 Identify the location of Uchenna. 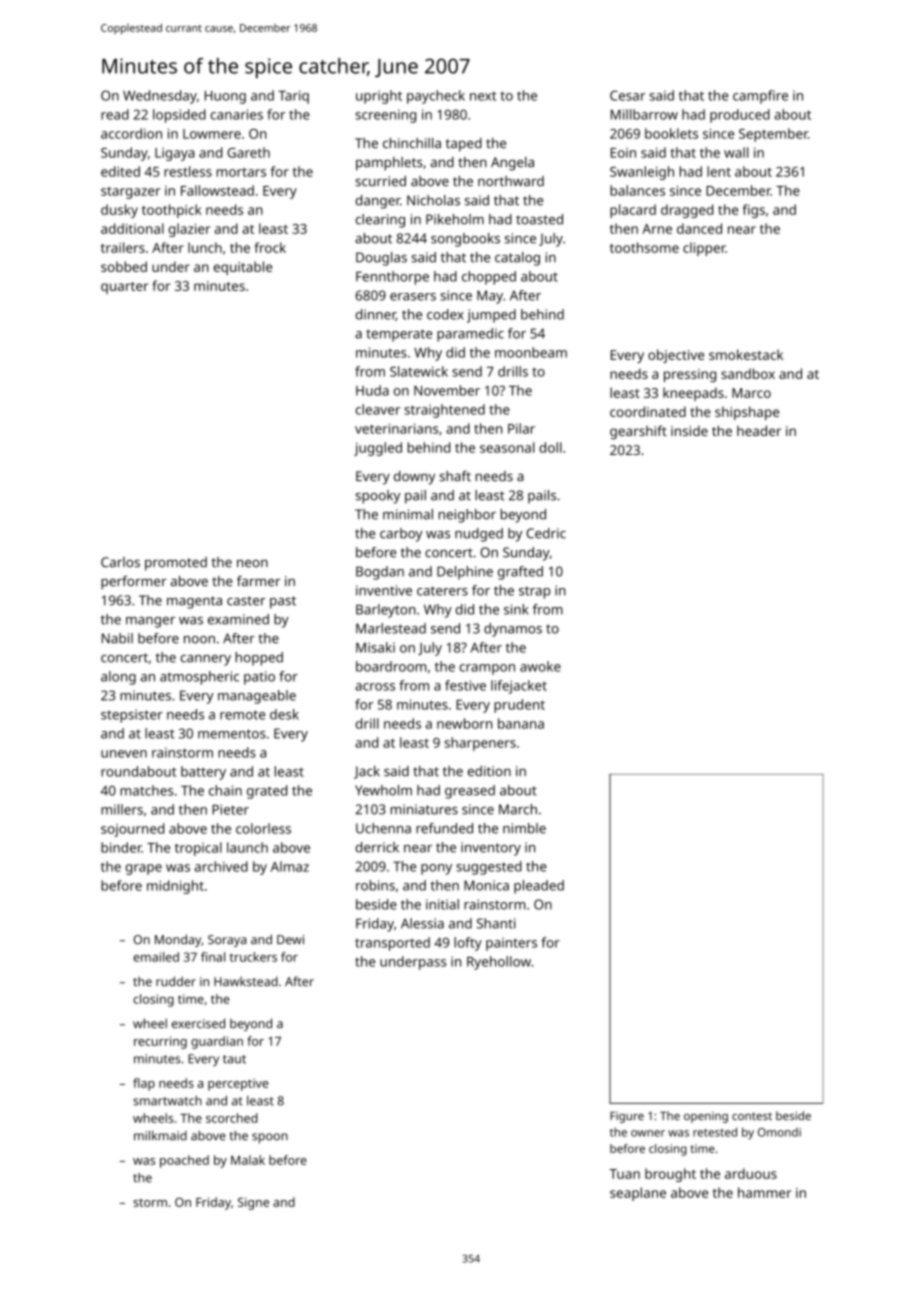
(383, 828).
